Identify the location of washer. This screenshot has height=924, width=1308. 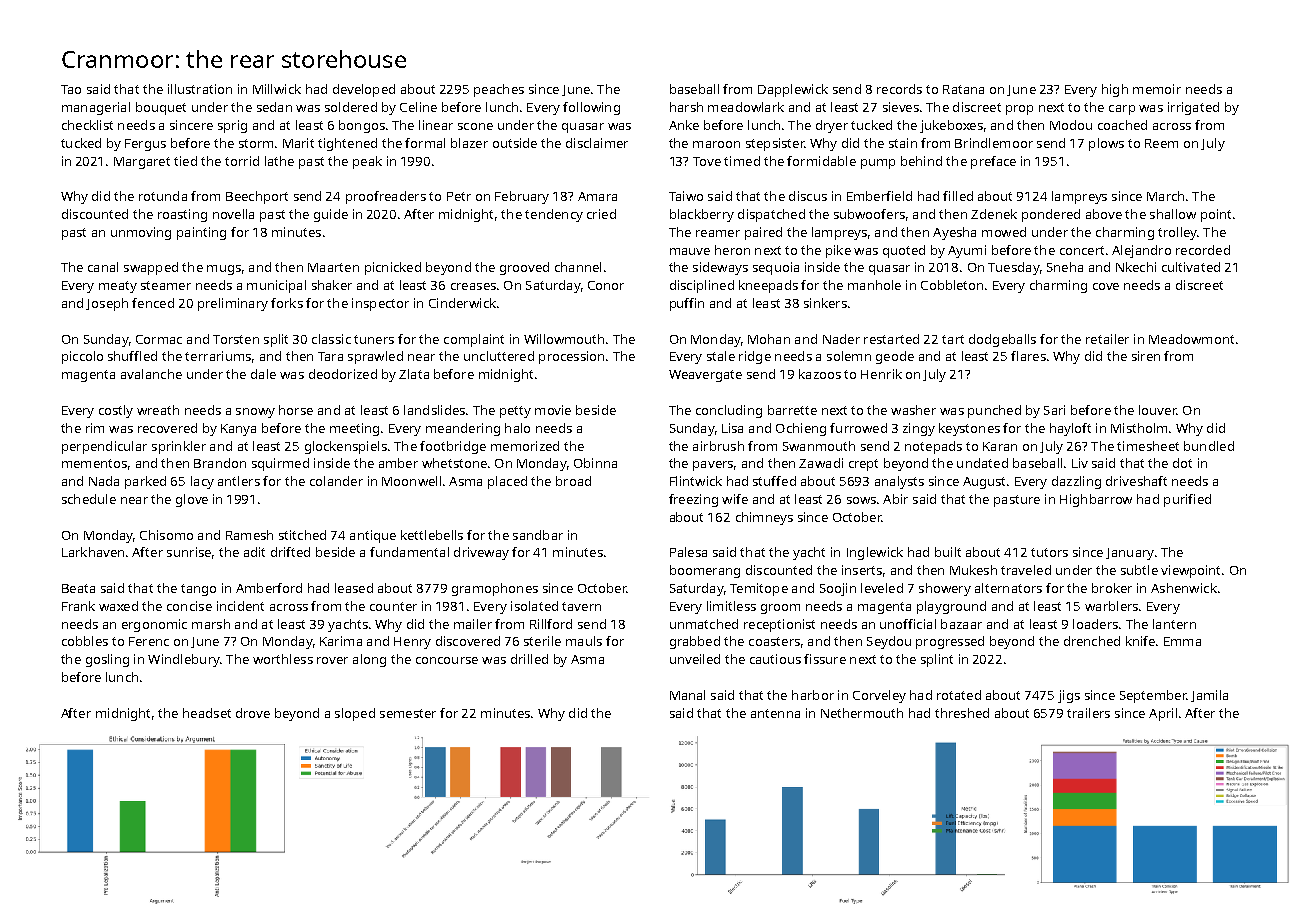
(913, 410).
